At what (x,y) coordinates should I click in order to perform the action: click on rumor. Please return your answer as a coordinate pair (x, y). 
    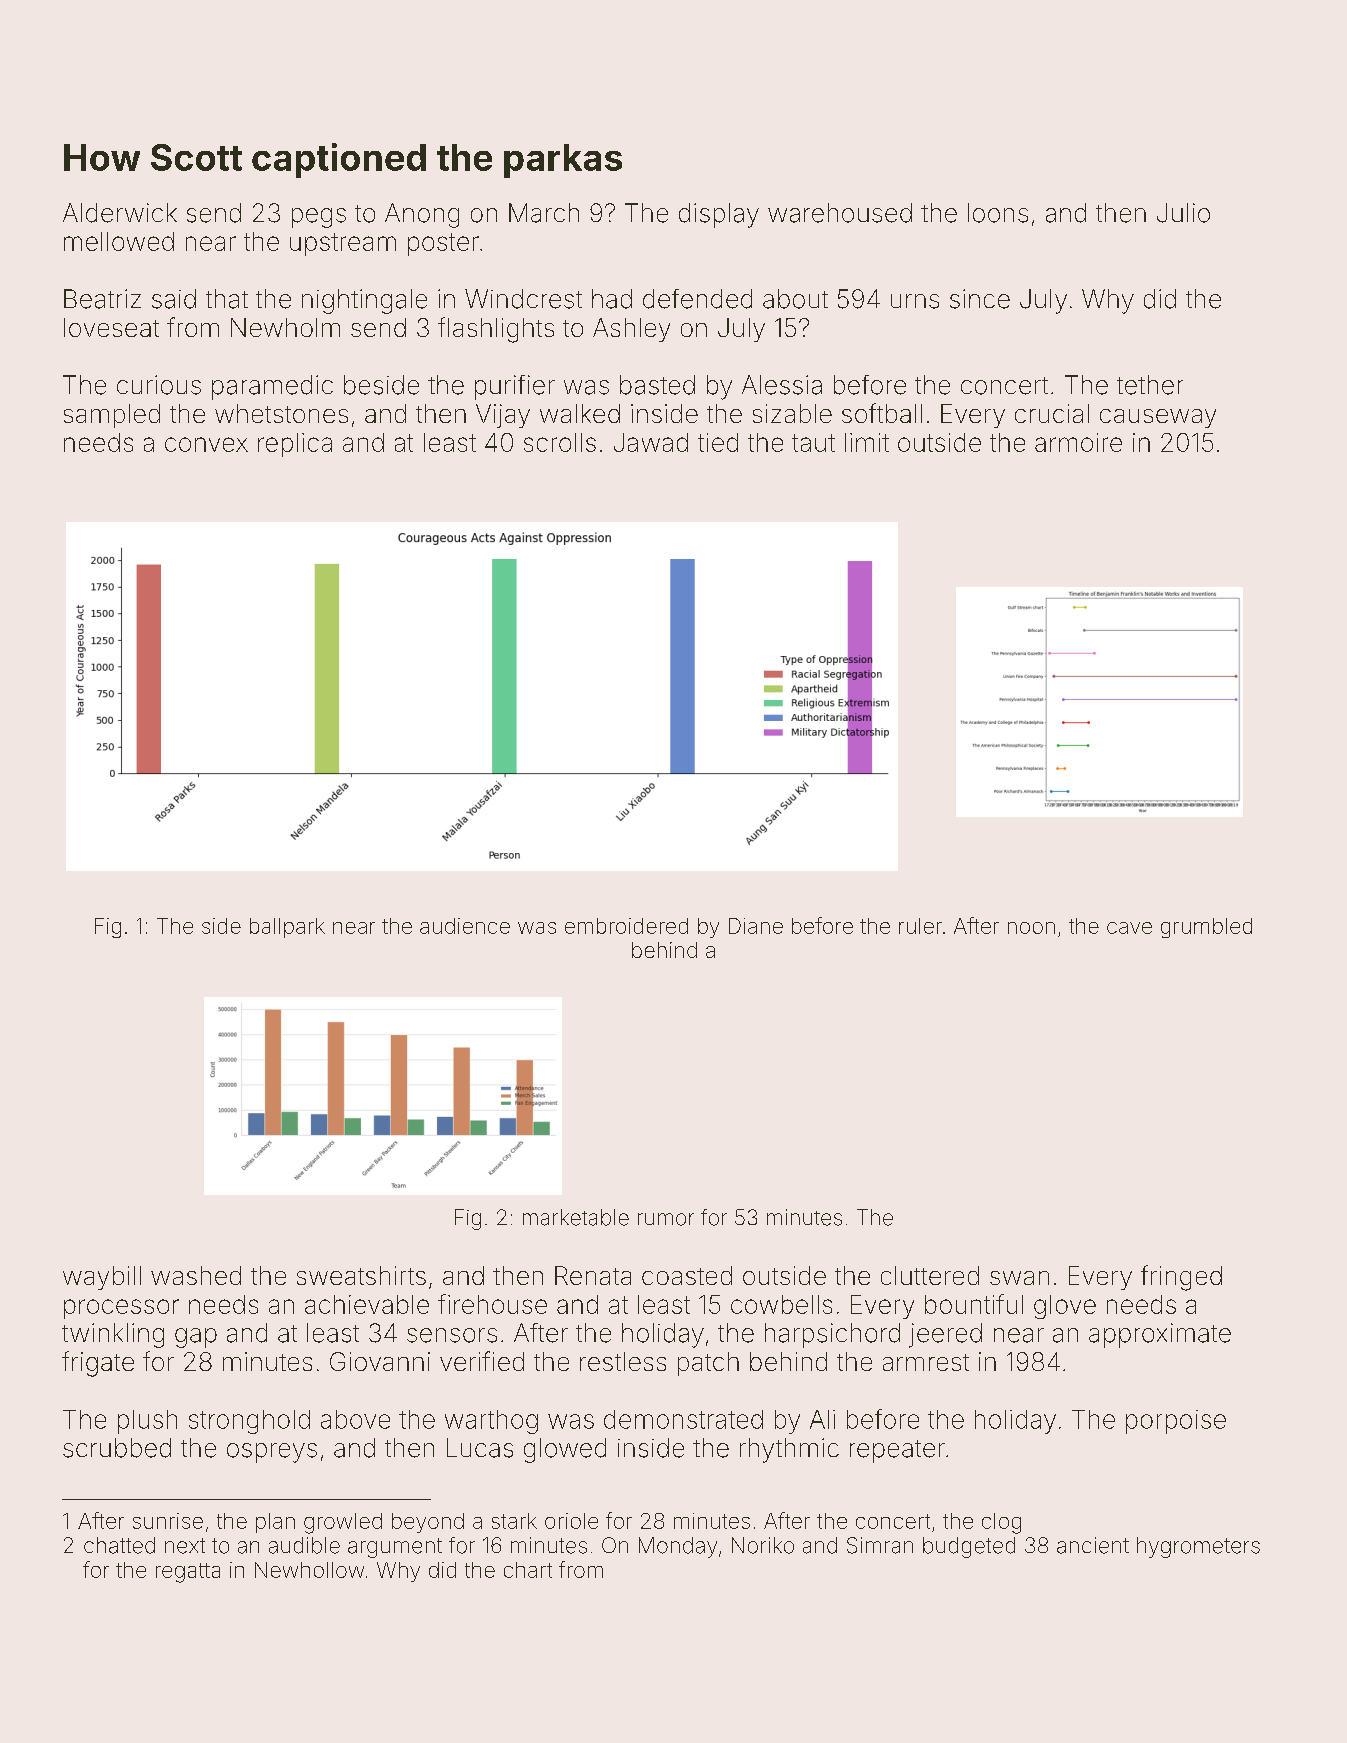
    Looking at the image, I should click on (666, 1219).
